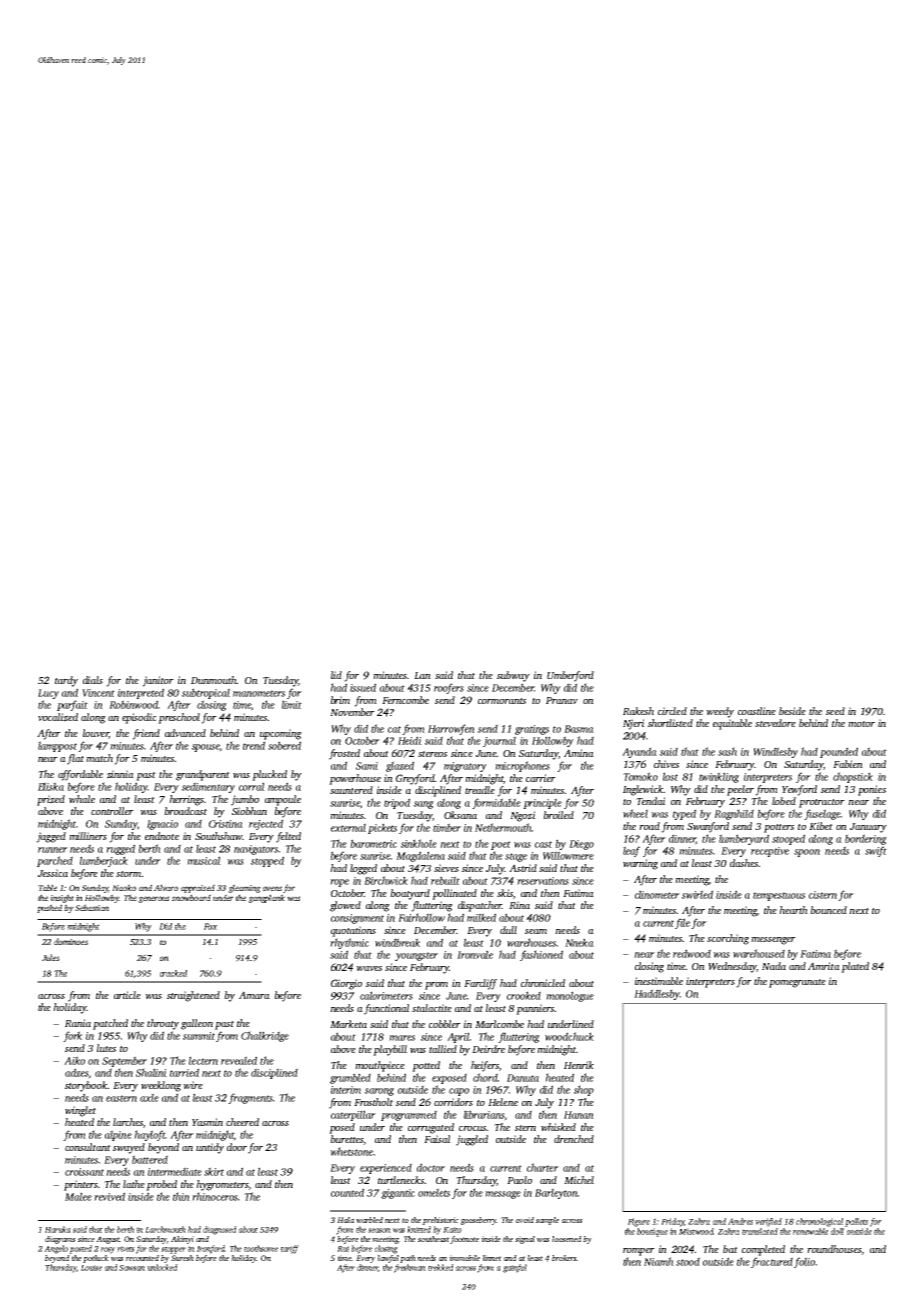  I want to click on seed, so click(835, 711).
